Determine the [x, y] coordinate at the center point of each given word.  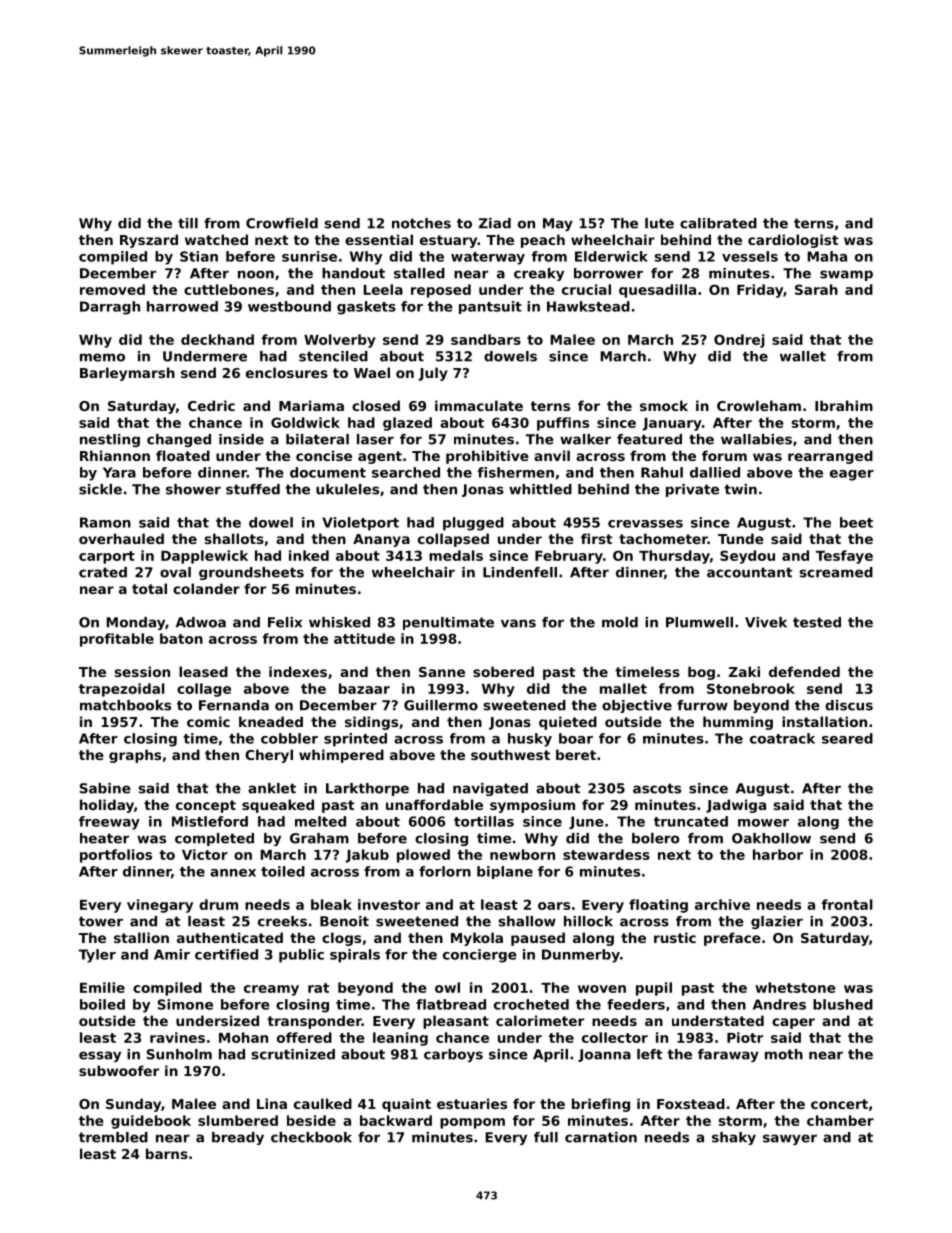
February [569, 557]
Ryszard [149, 241]
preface [732, 939]
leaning [400, 1039]
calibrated [718, 223]
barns [167, 1153]
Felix [285, 622]
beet [856, 522]
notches [421, 223]
